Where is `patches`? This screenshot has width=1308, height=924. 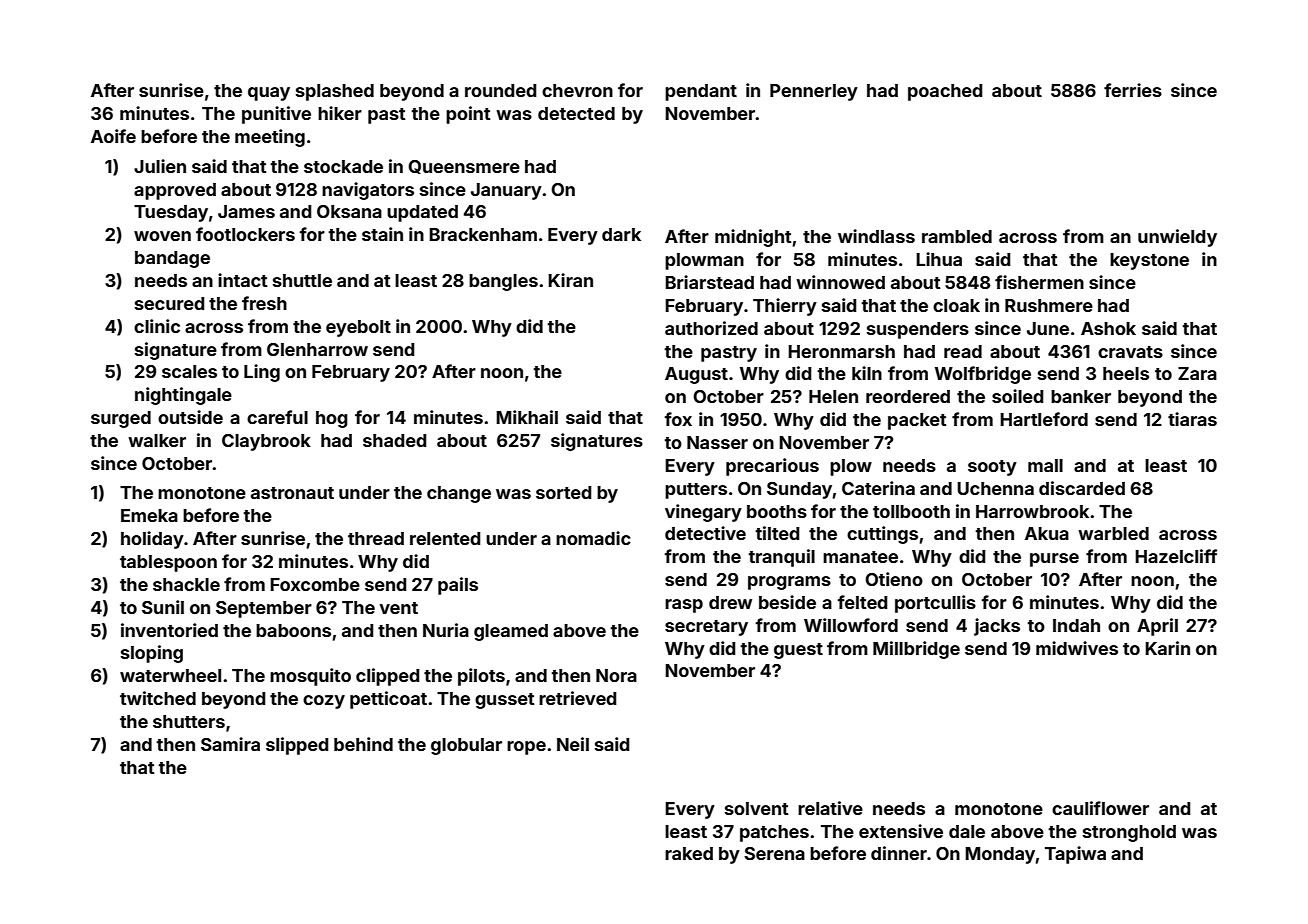 patches is located at coordinates (774, 833).
